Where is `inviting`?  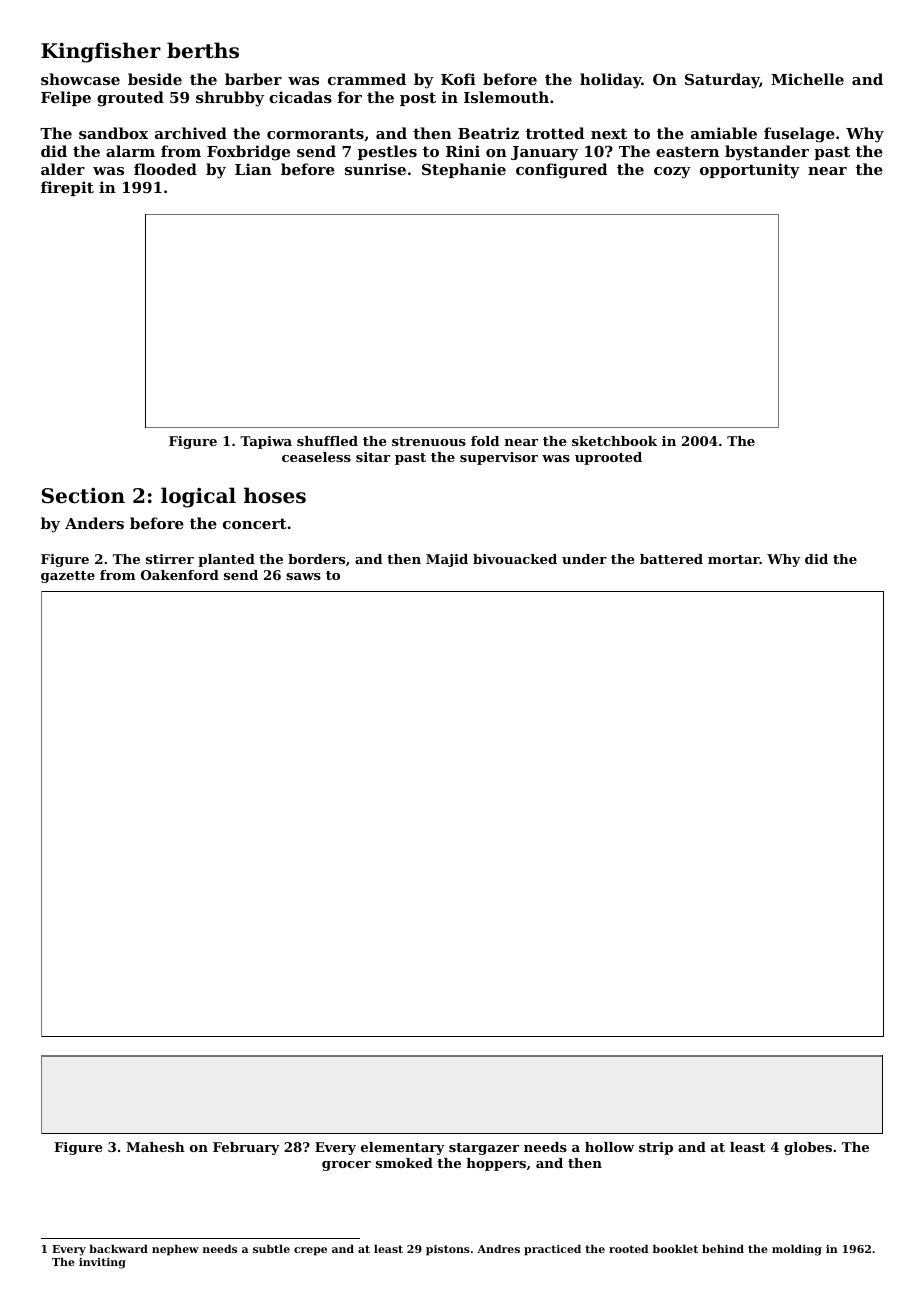
inviting is located at coordinates (102, 1263).
